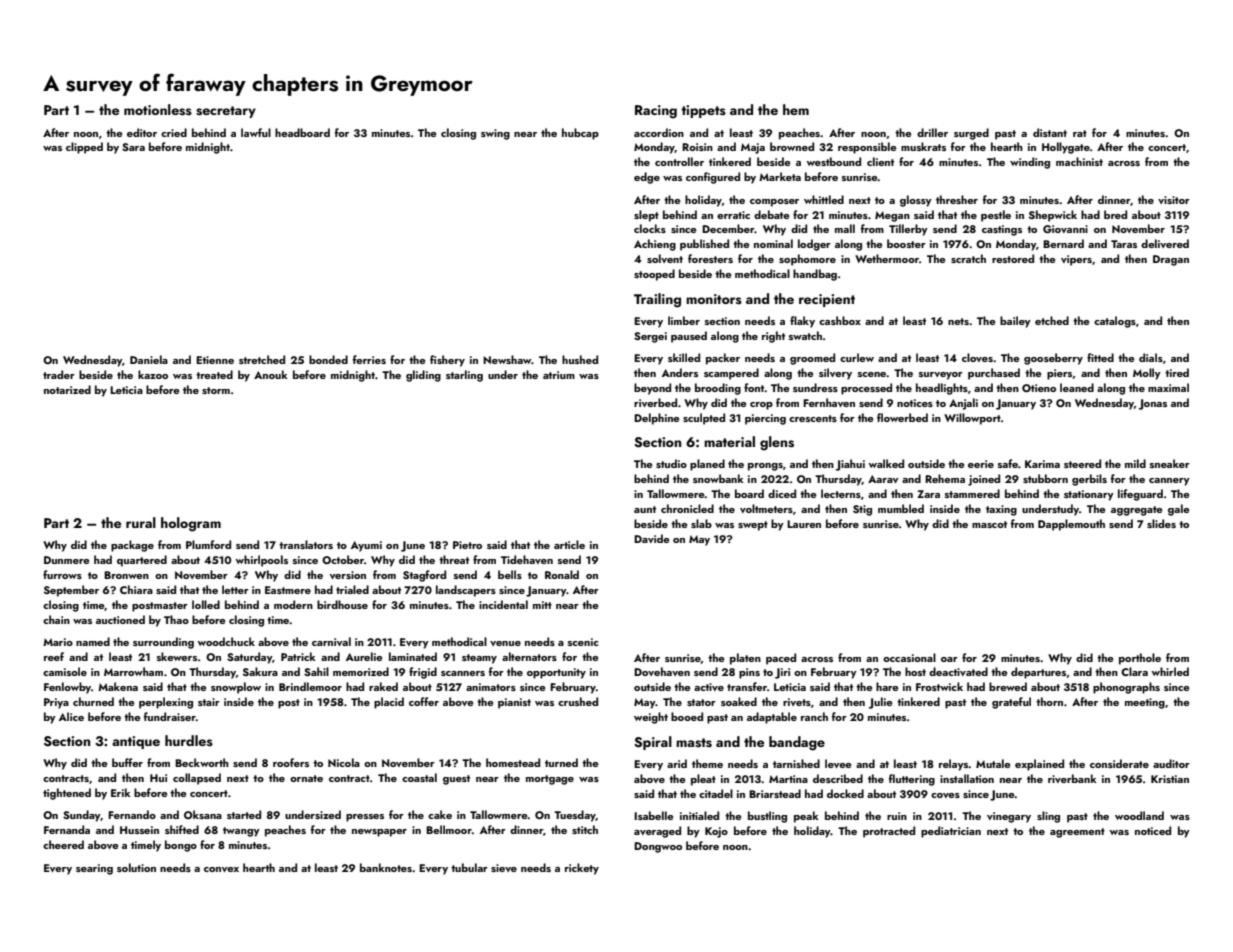 This page has height=952, width=1233. What do you see at coordinates (1050, 132) in the page?
I see `distant` at bounding box center [1050, 132].
